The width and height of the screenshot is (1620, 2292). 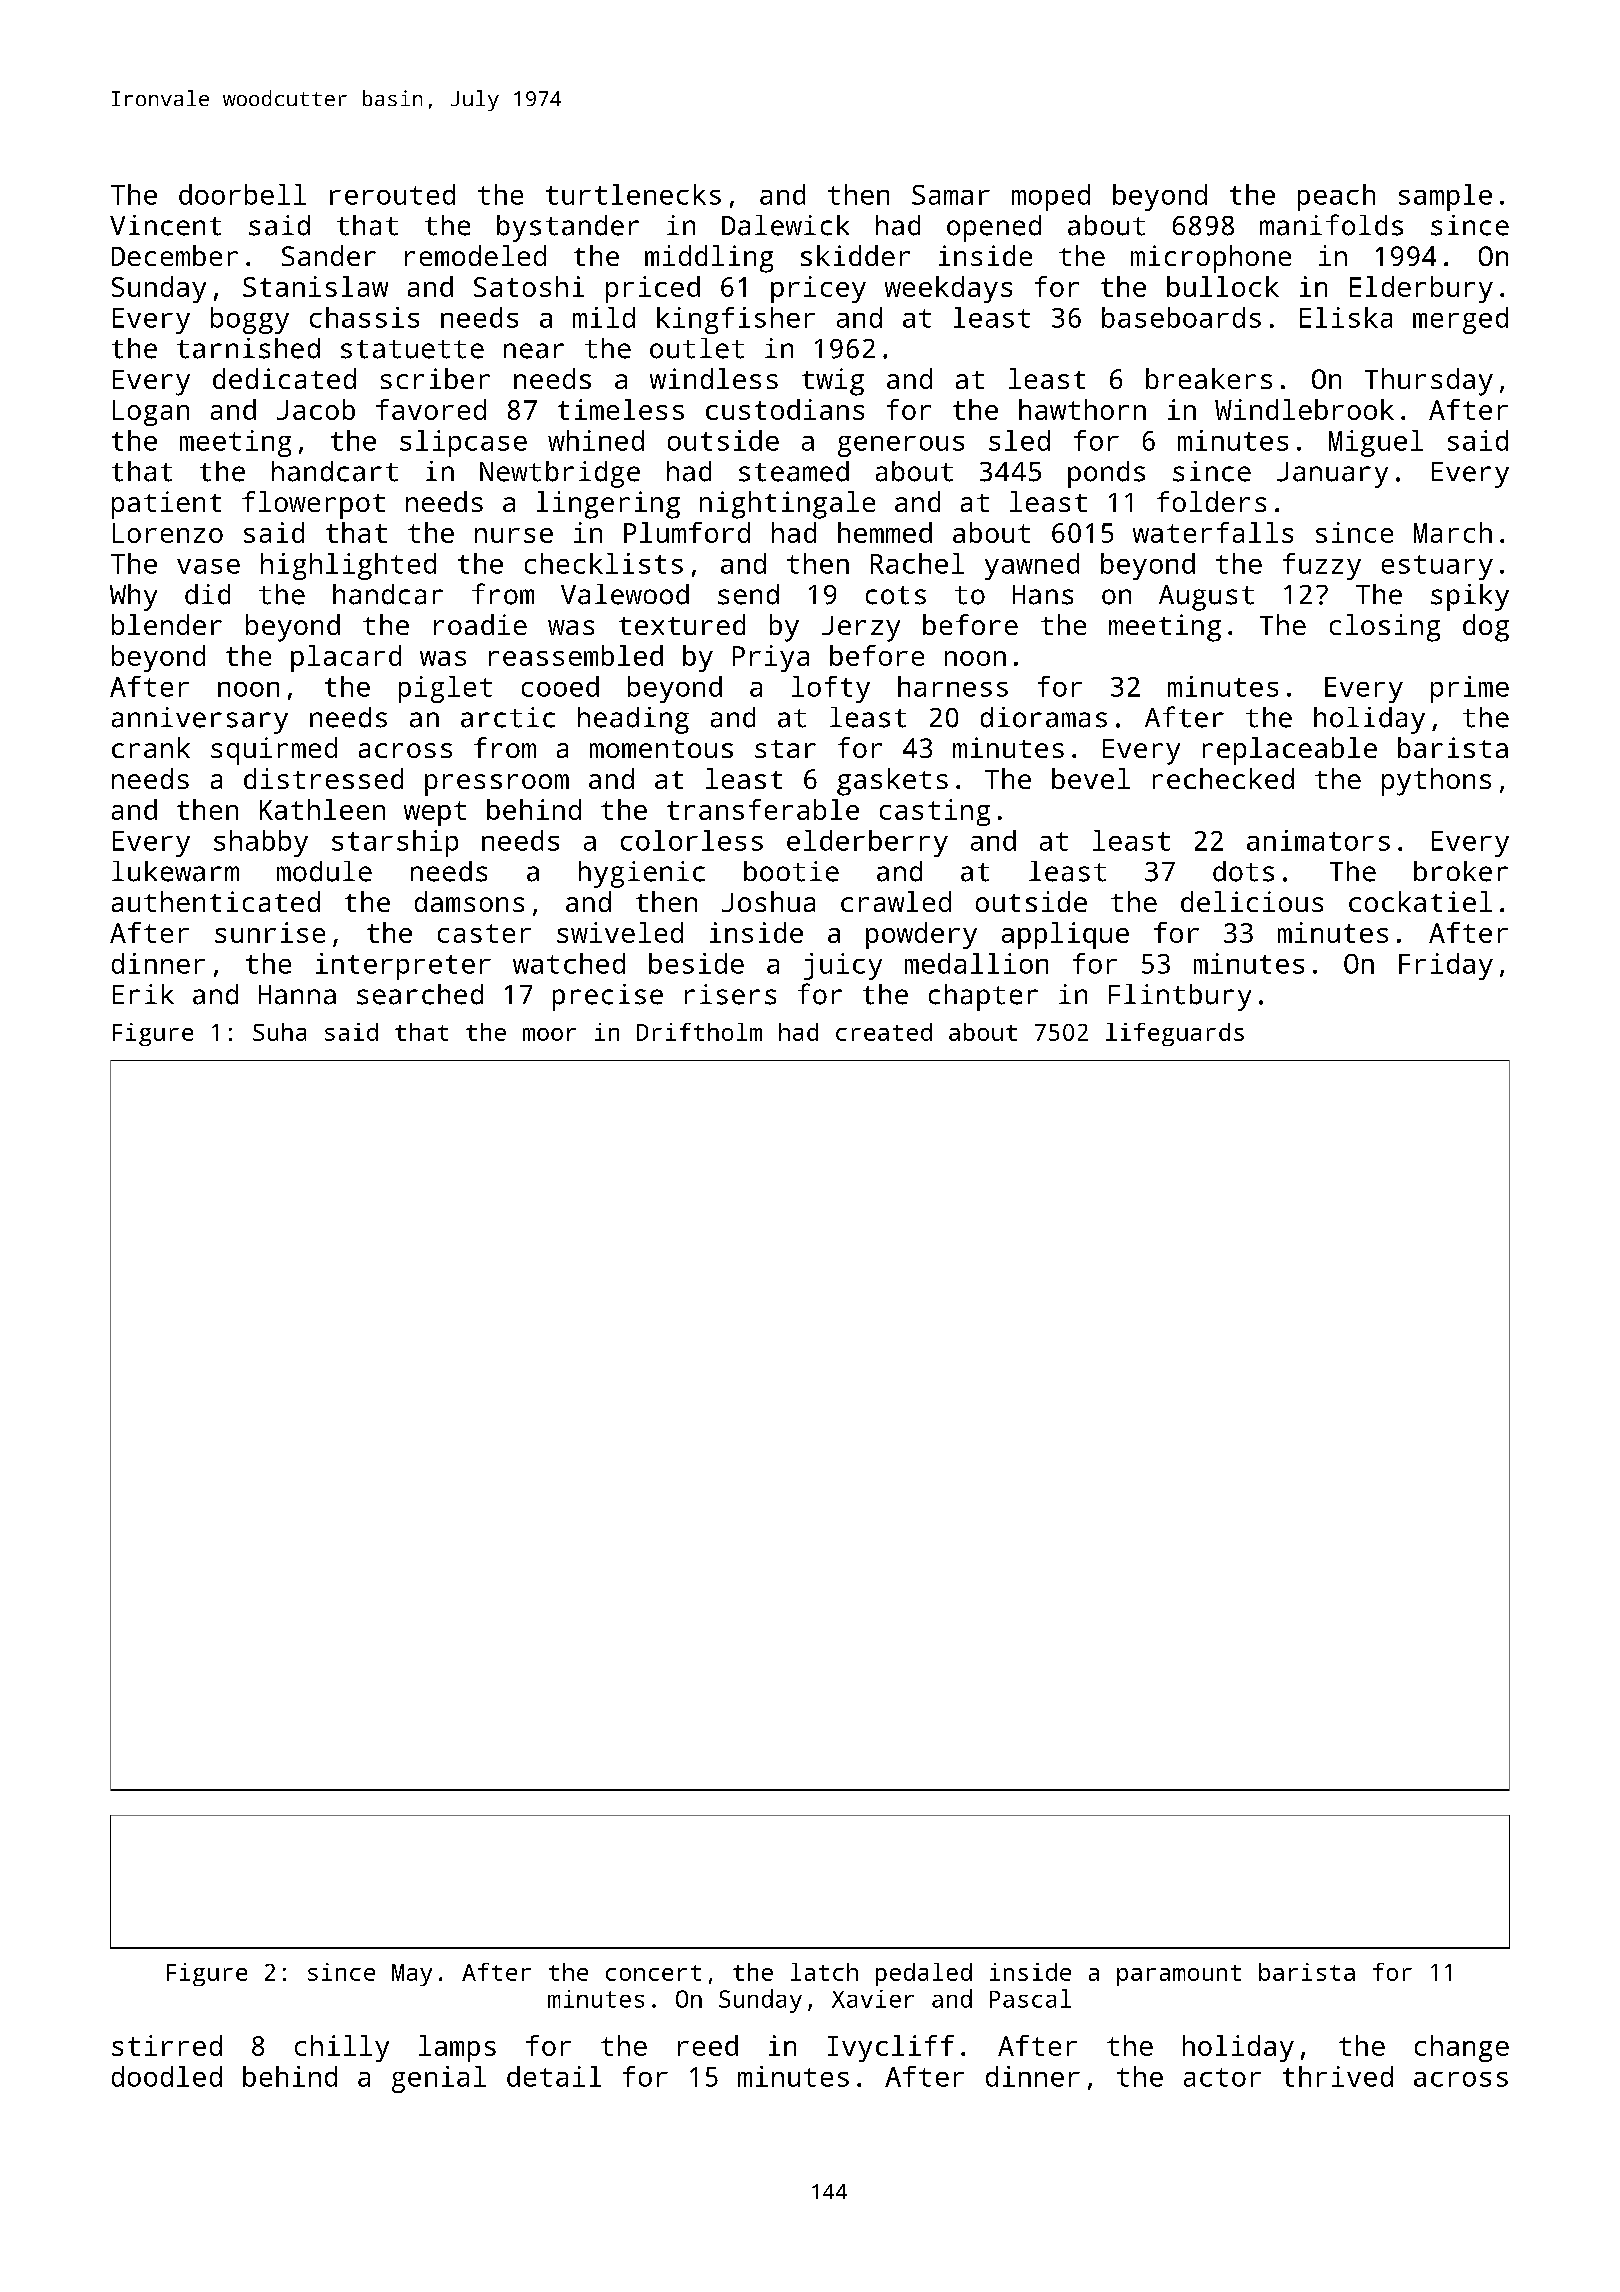 I want to click on doodled, so click(x=167, y=2076).
